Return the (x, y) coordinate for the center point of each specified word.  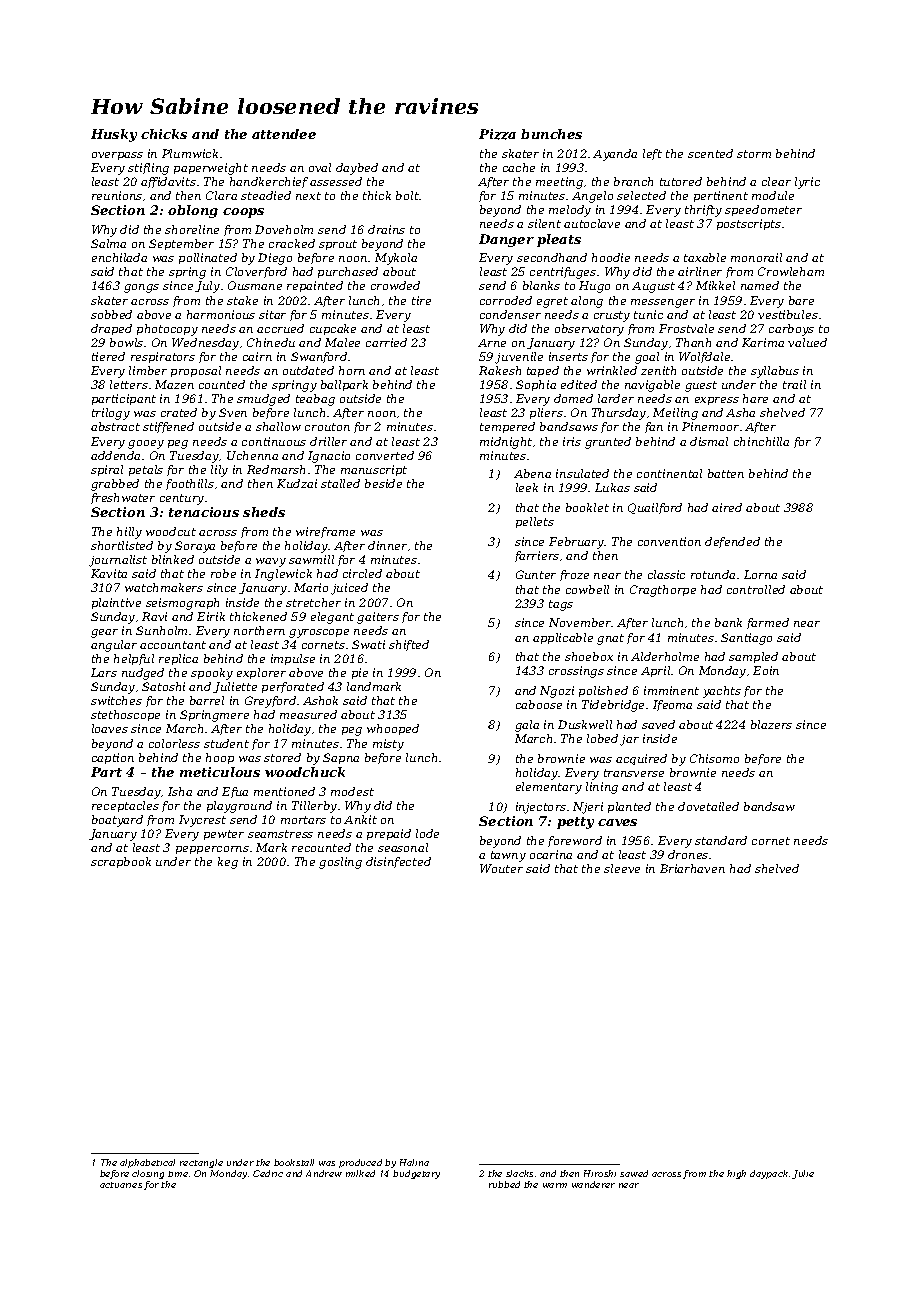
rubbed (504, 1184)
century (182, 499)
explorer (261, 673)
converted (385, 455)
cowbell (587, 589)
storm (754, 154)
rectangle (201, 1163)
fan (654, 427)
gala (527, 726)
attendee (284, 134)
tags (561, 605)
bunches (551, 134)
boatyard (117, 821)
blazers (771, 724)
